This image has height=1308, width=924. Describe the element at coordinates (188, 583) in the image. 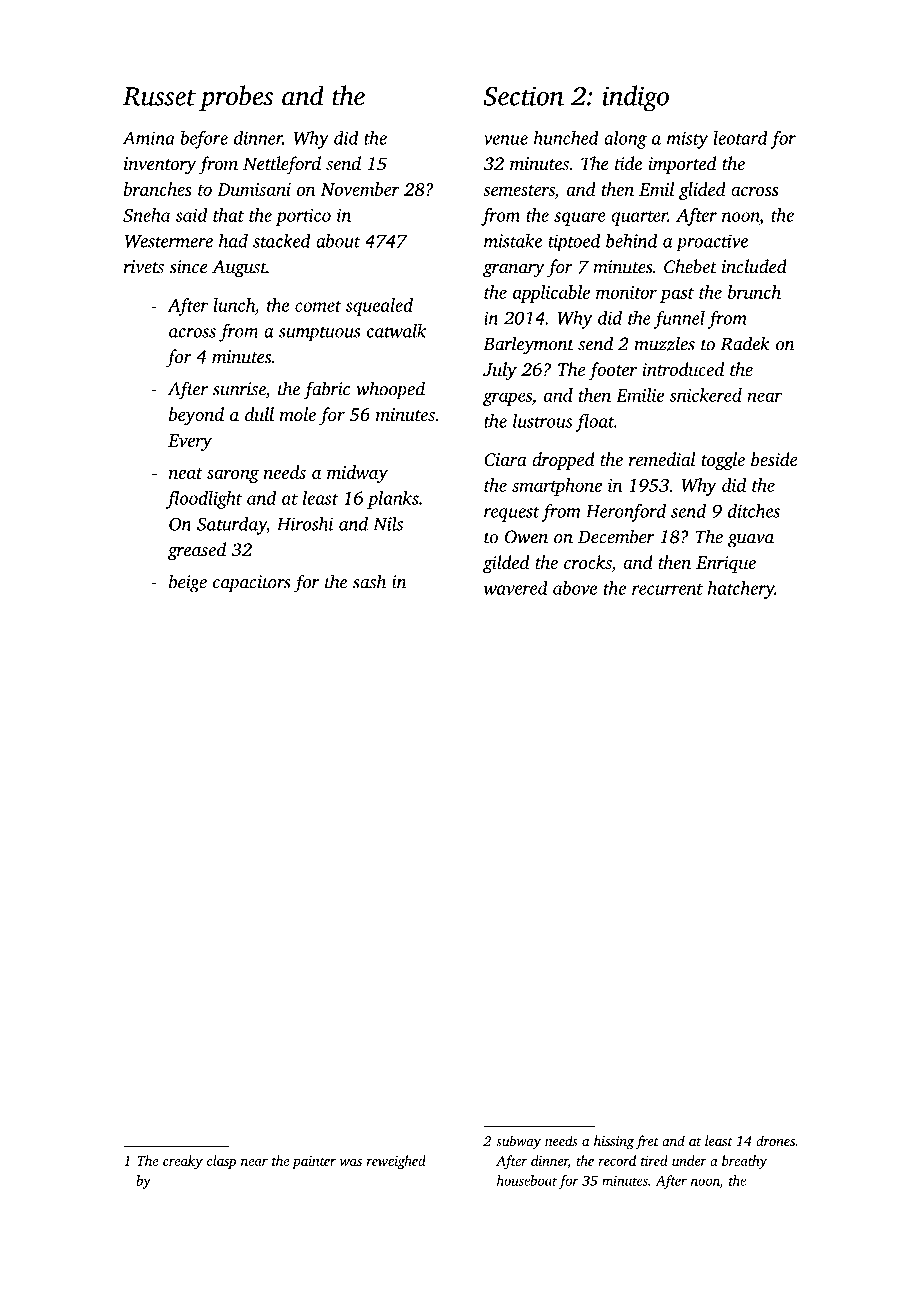

I see `beige` at that location.
